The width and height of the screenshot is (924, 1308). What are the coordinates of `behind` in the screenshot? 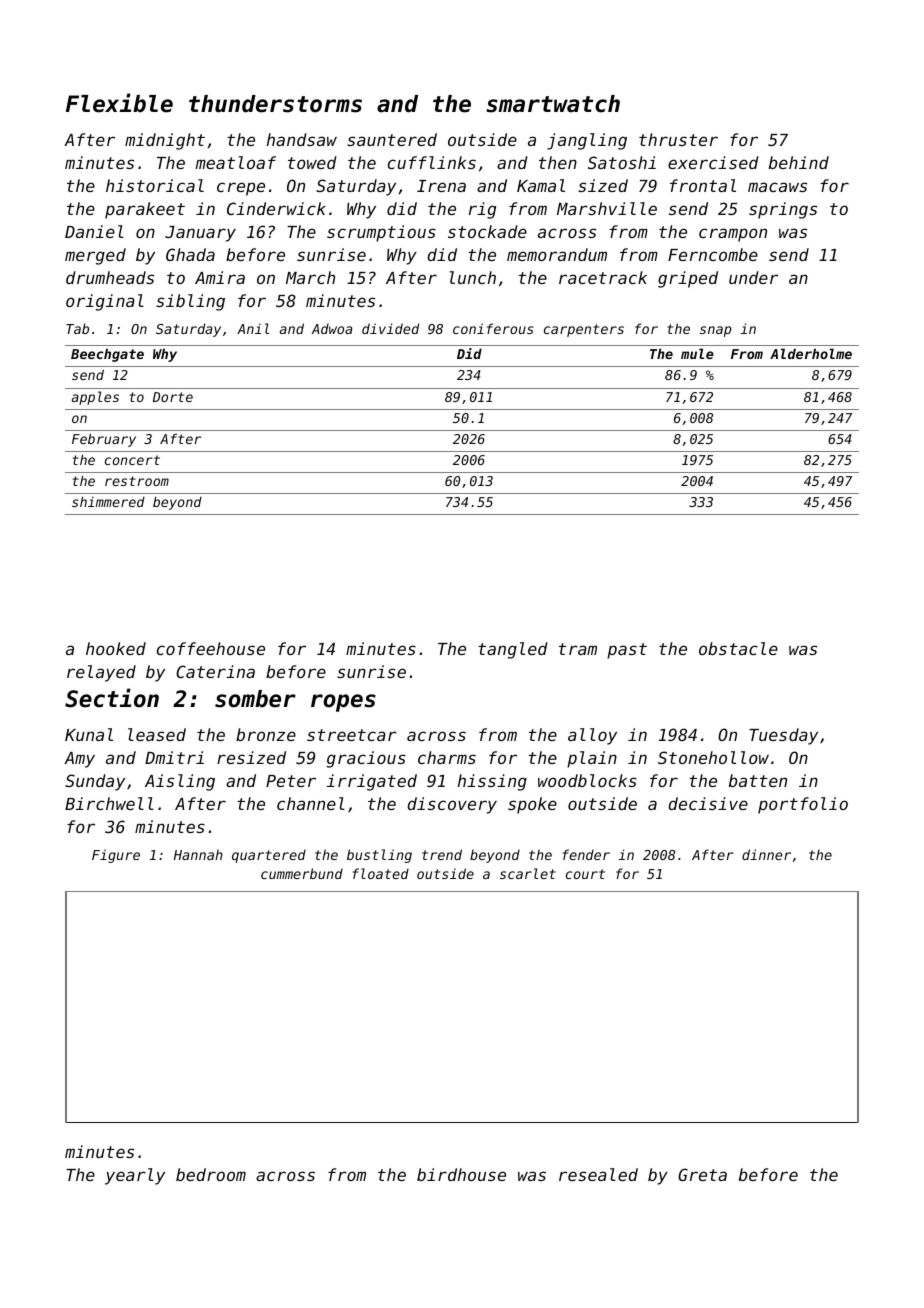 It's located at (799, 162).
